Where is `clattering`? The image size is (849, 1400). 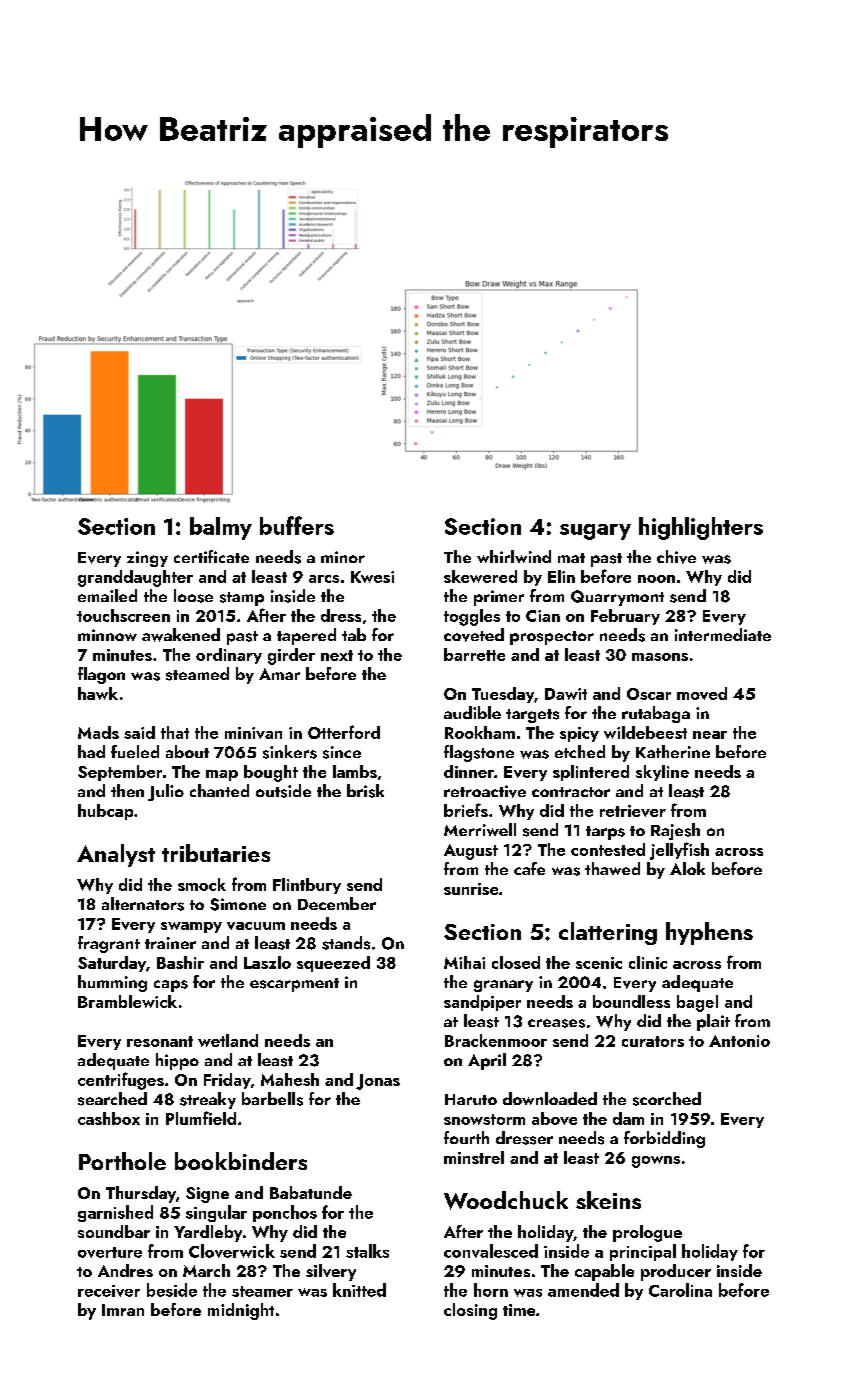
clattering is located at coordinates (608, 933).
